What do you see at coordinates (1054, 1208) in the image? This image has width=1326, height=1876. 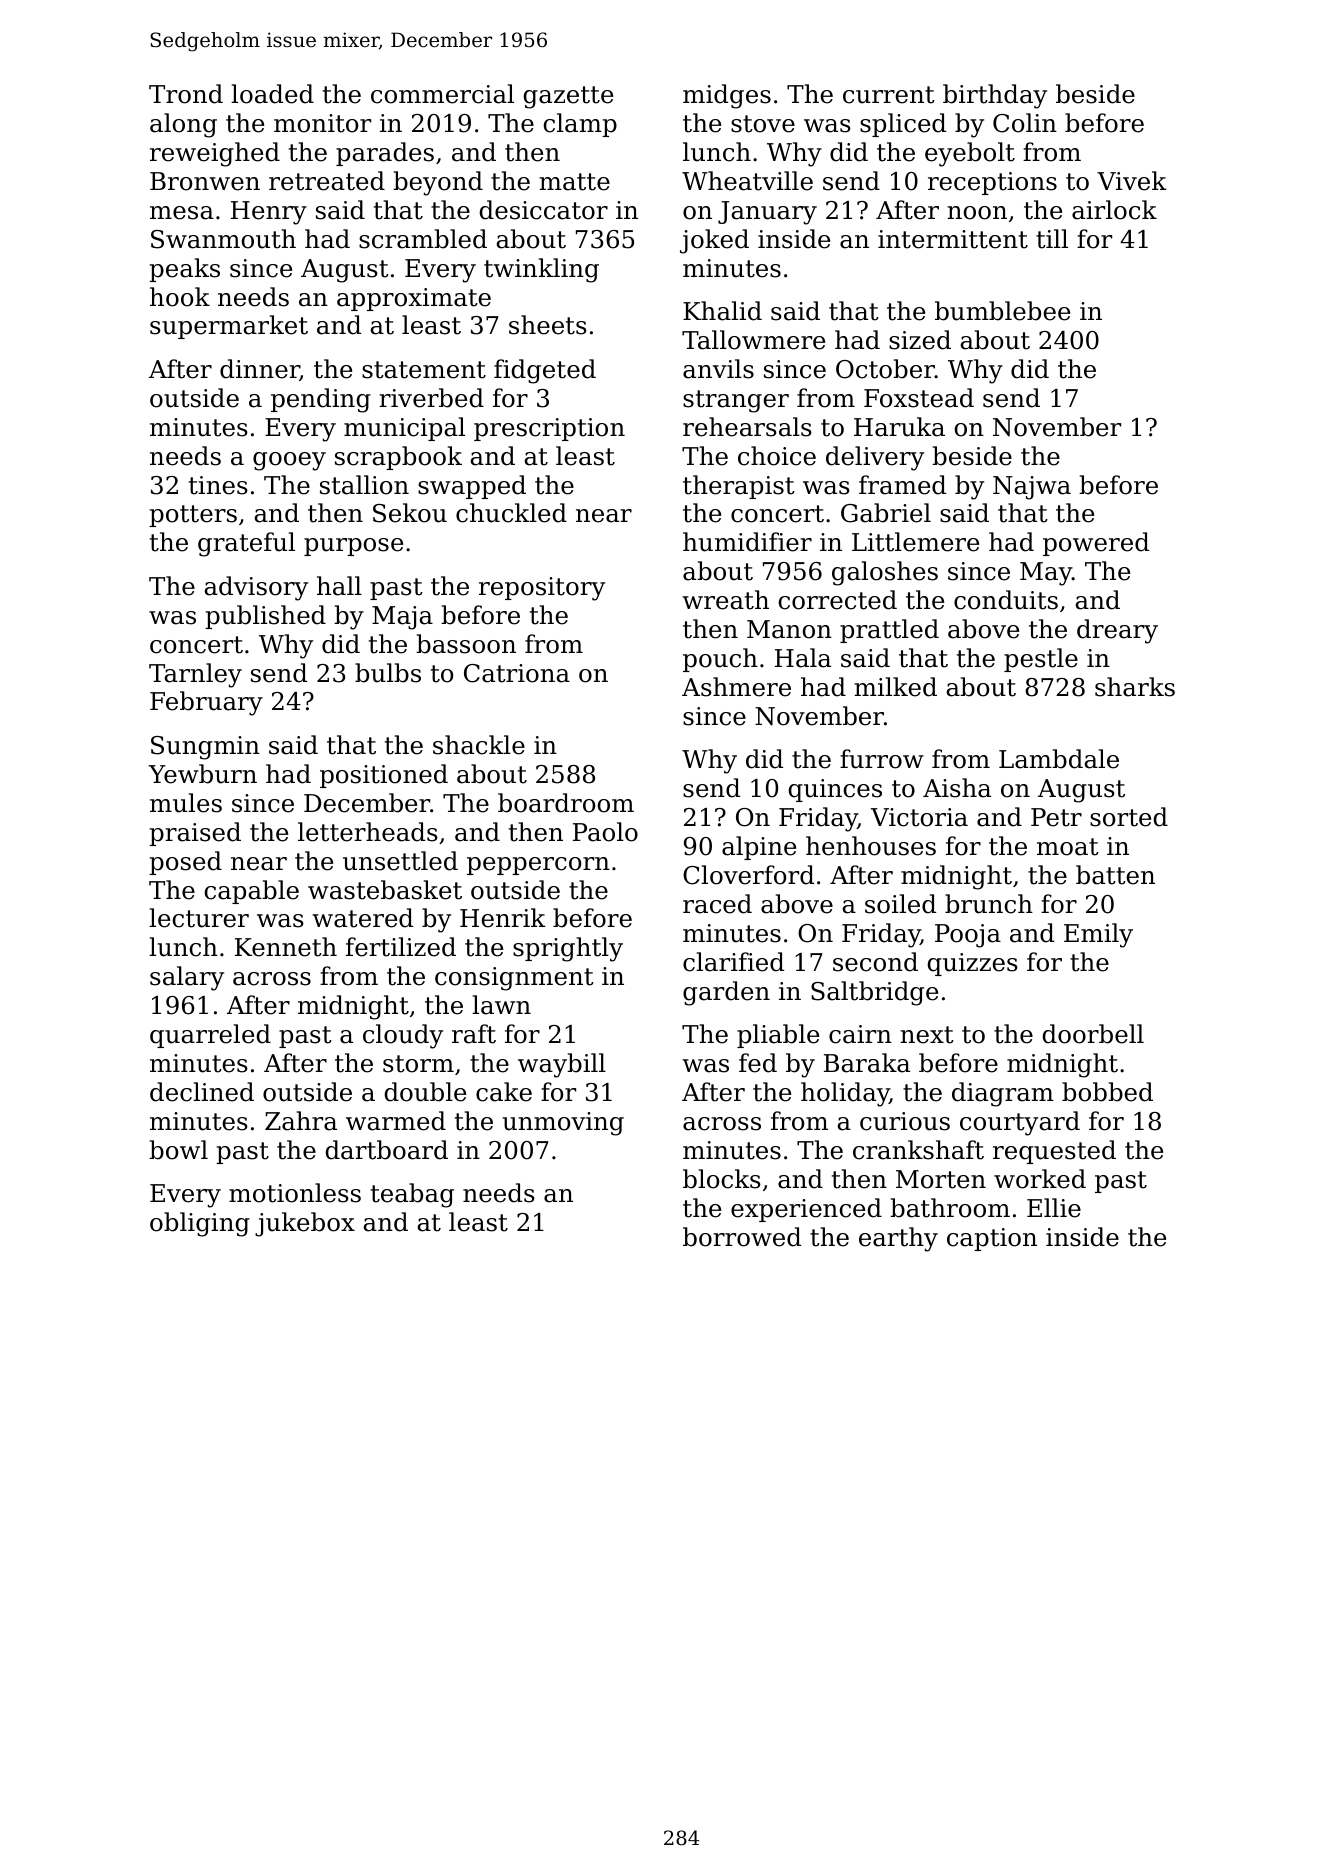 I see `Ellie` at bounding box center [1054, 1208].
